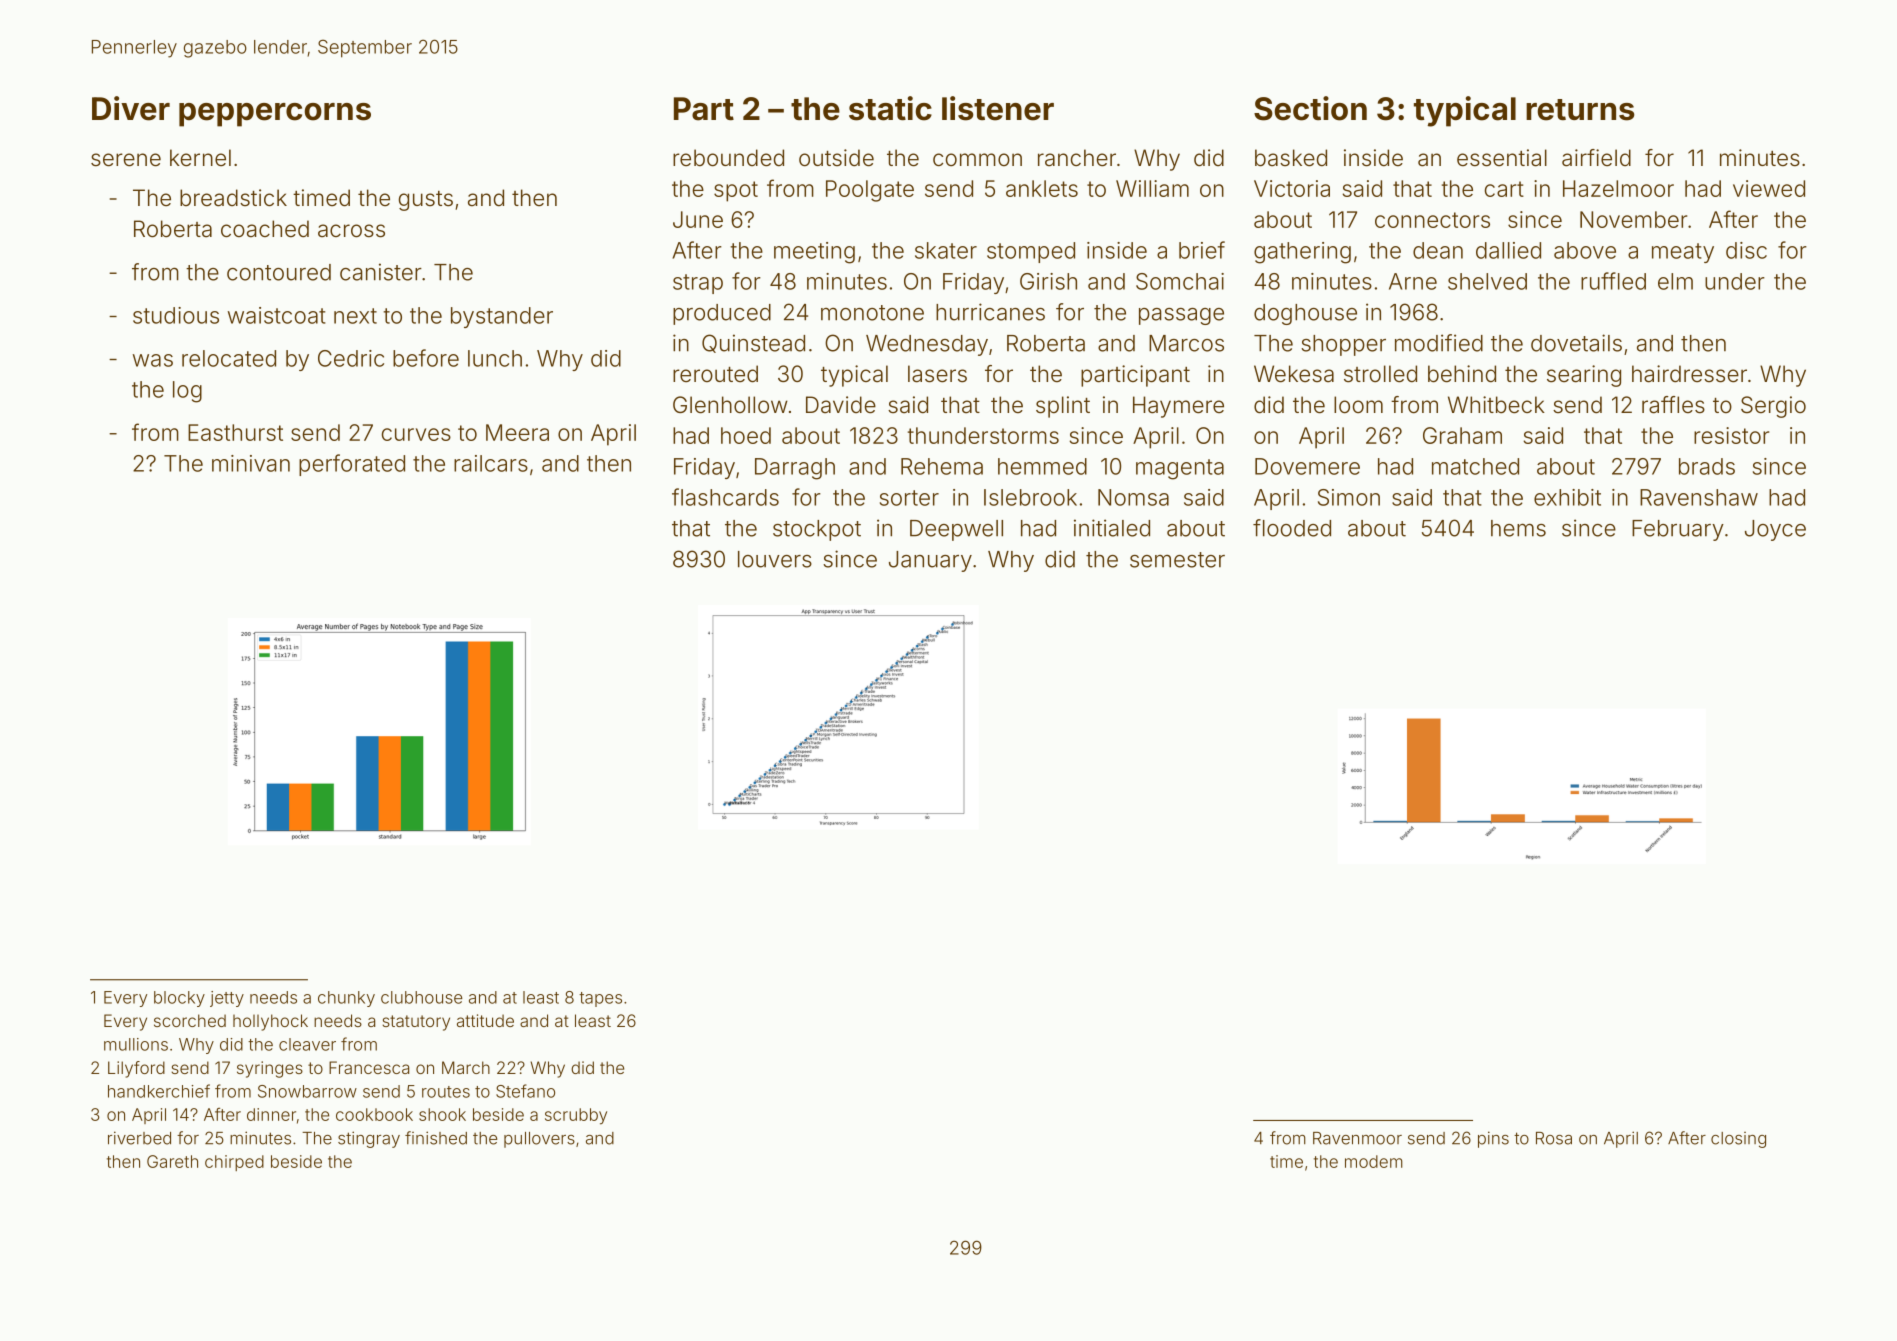 Image resolution: width=1897 pixels, height=1341 pixels. I want to click on cleaver, so click(307, 1044).
